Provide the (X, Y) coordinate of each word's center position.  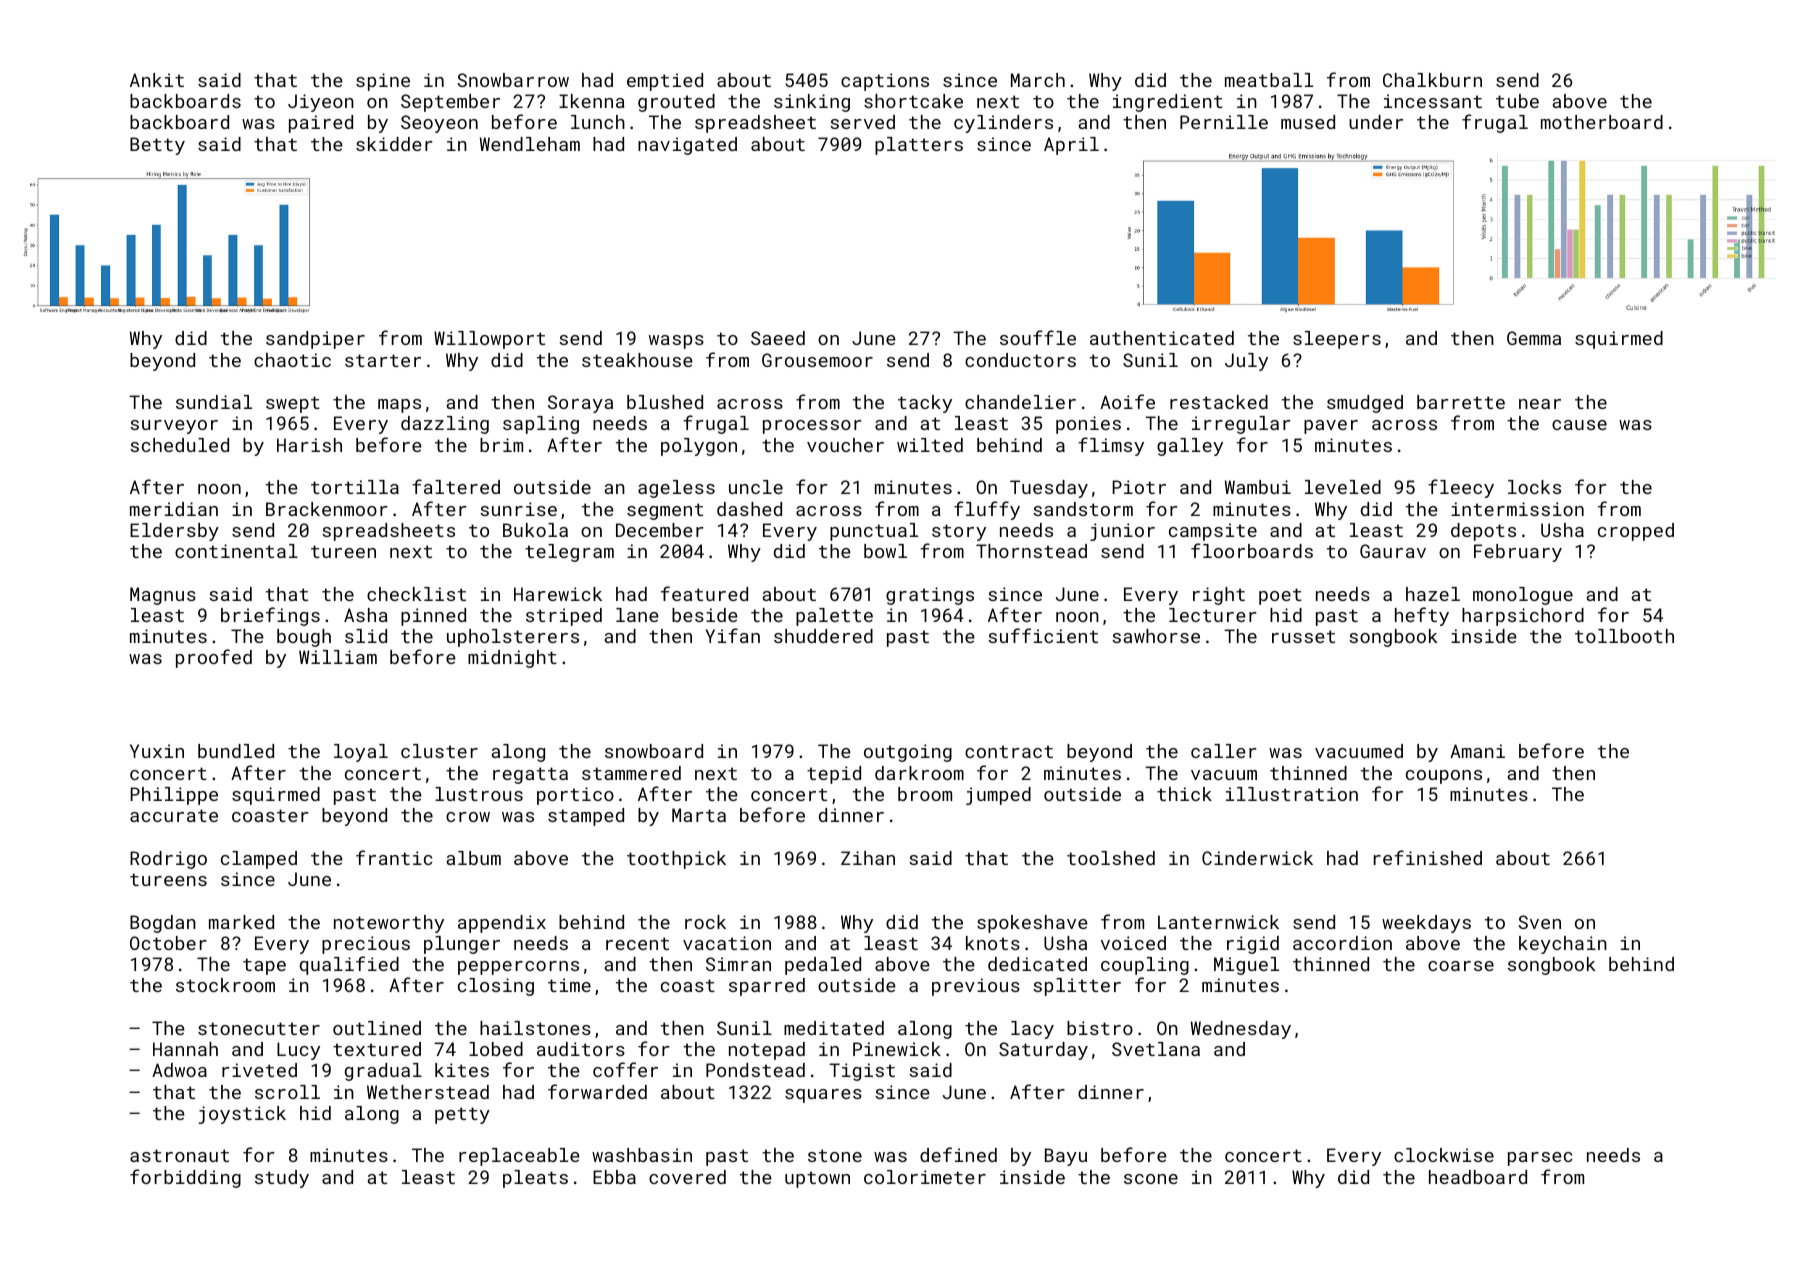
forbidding (185, 1178)
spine (383, 82)
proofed (214, 658)
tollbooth (1624, 636)
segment (665, 511)
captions (885, 82)
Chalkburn (1432, 80)
